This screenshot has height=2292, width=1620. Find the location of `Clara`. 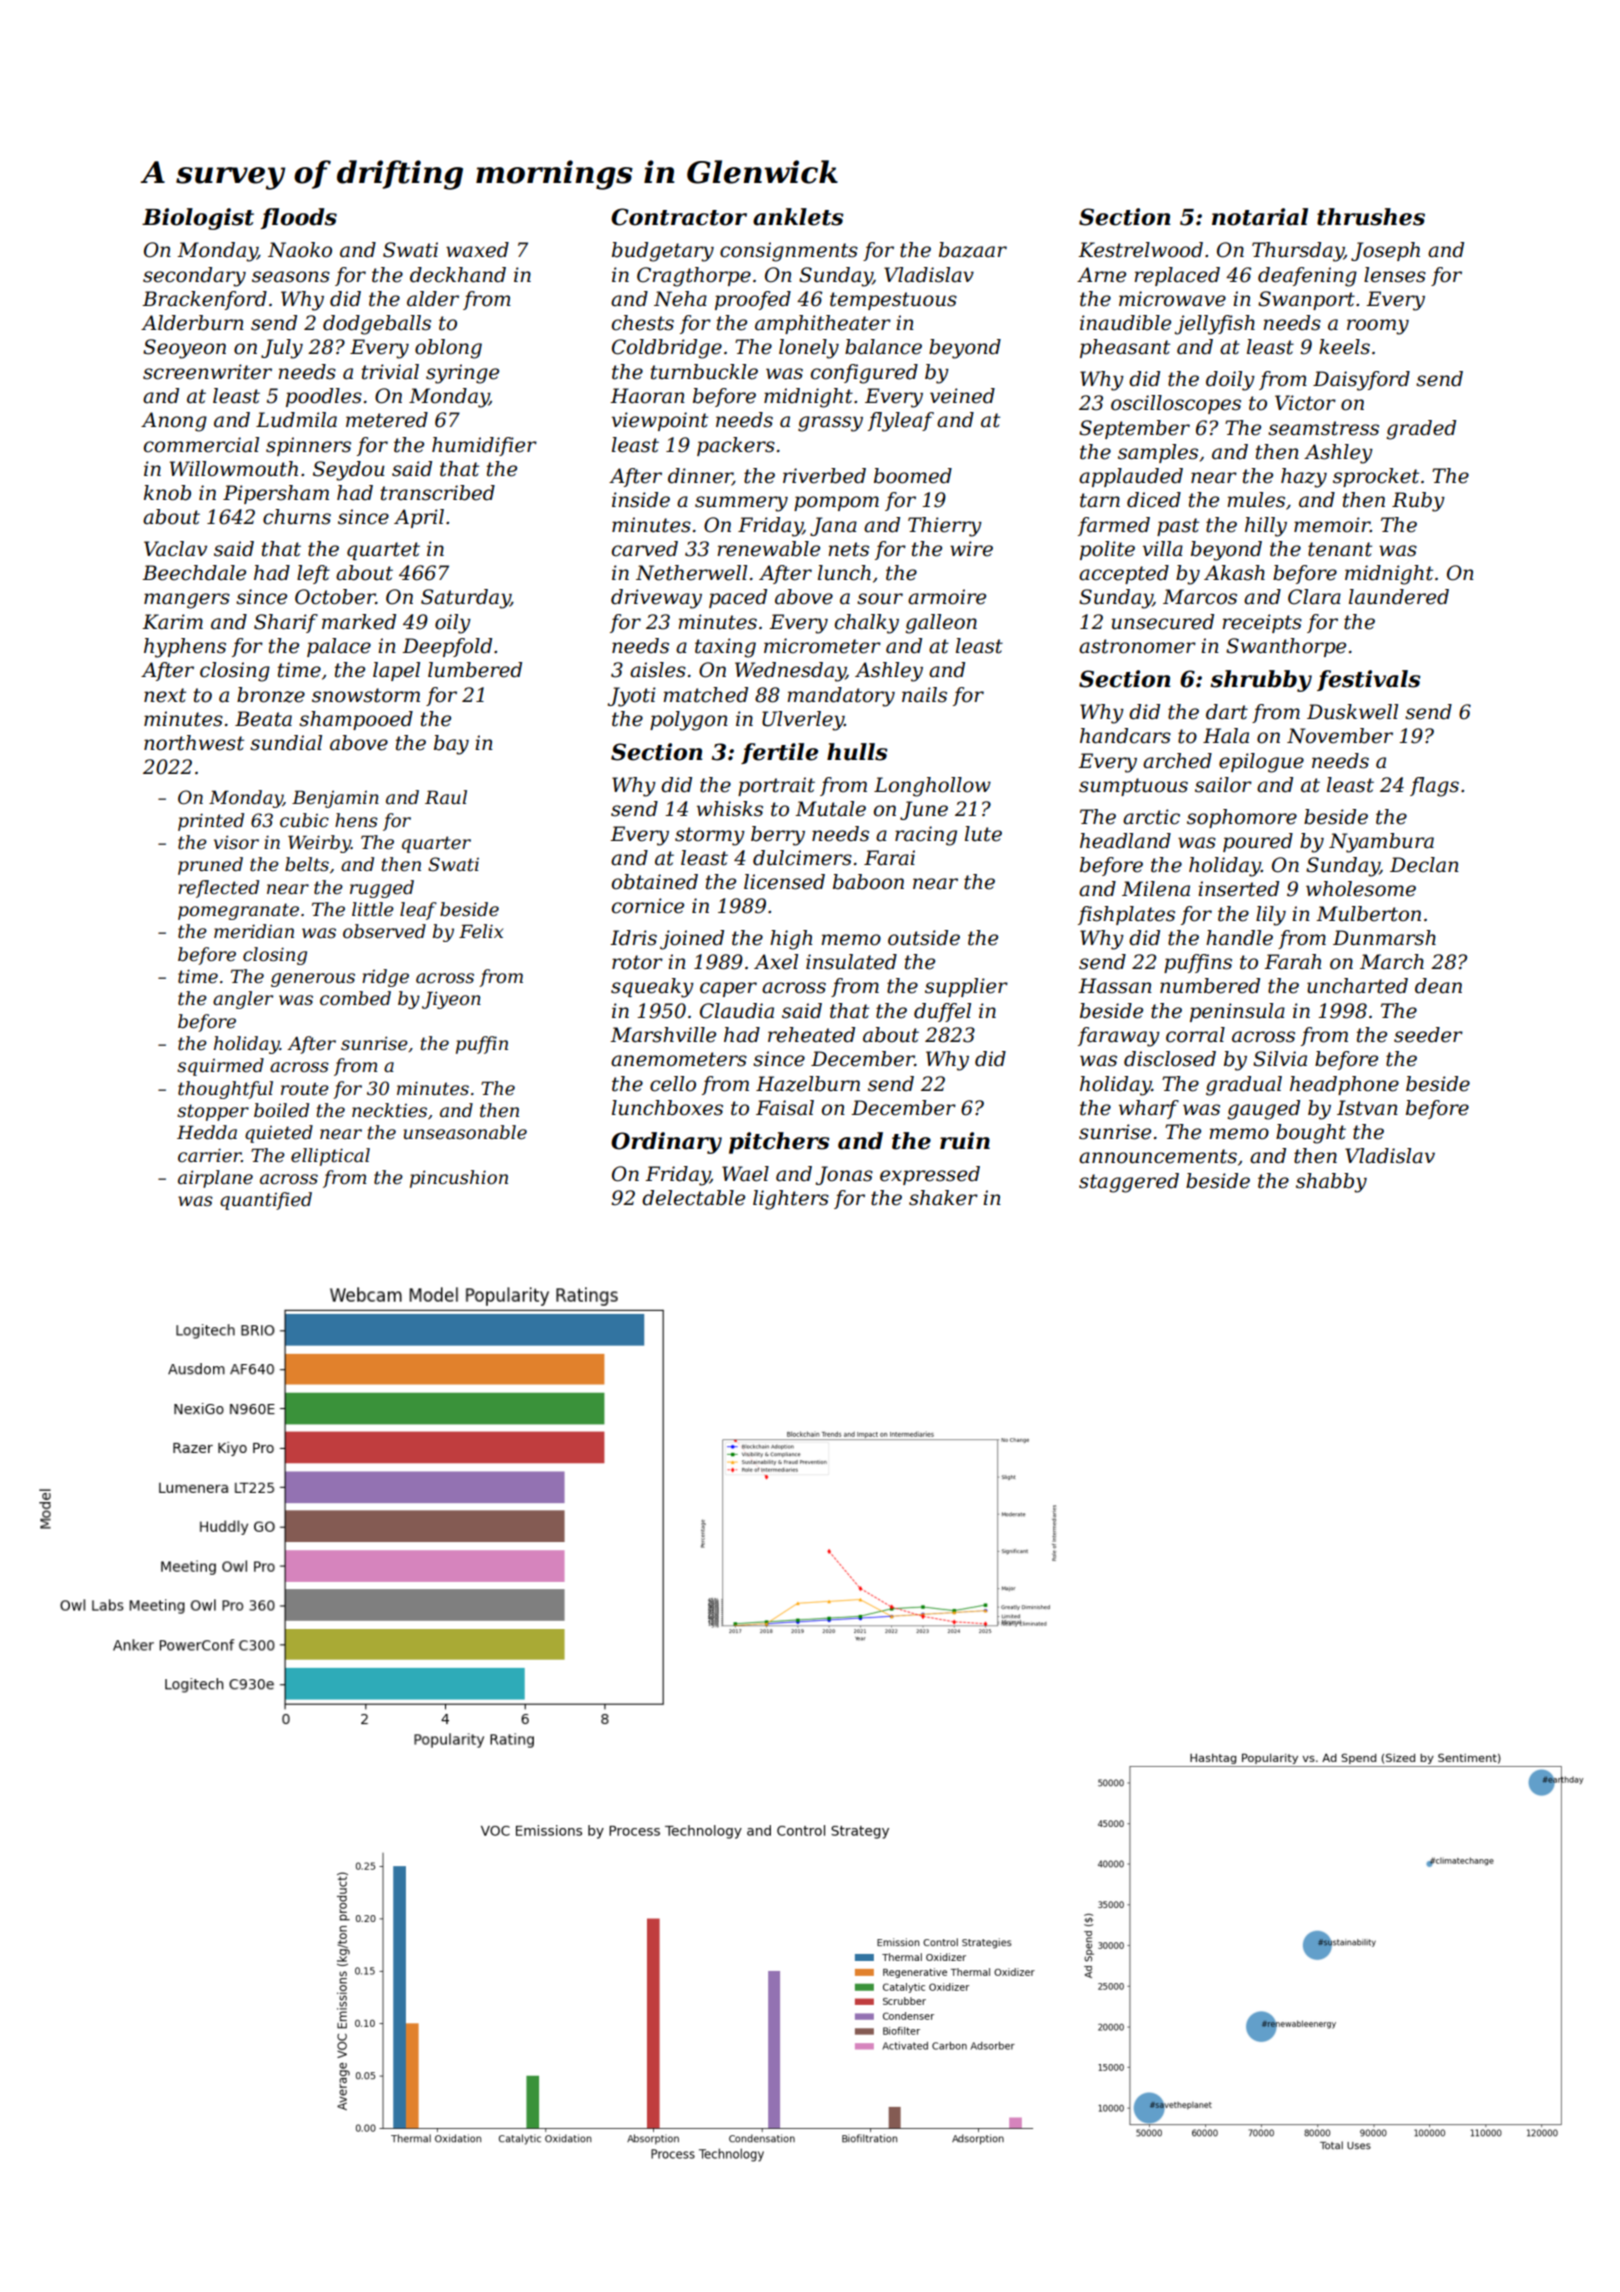

Clara is located at coordinates (1314, 597).
